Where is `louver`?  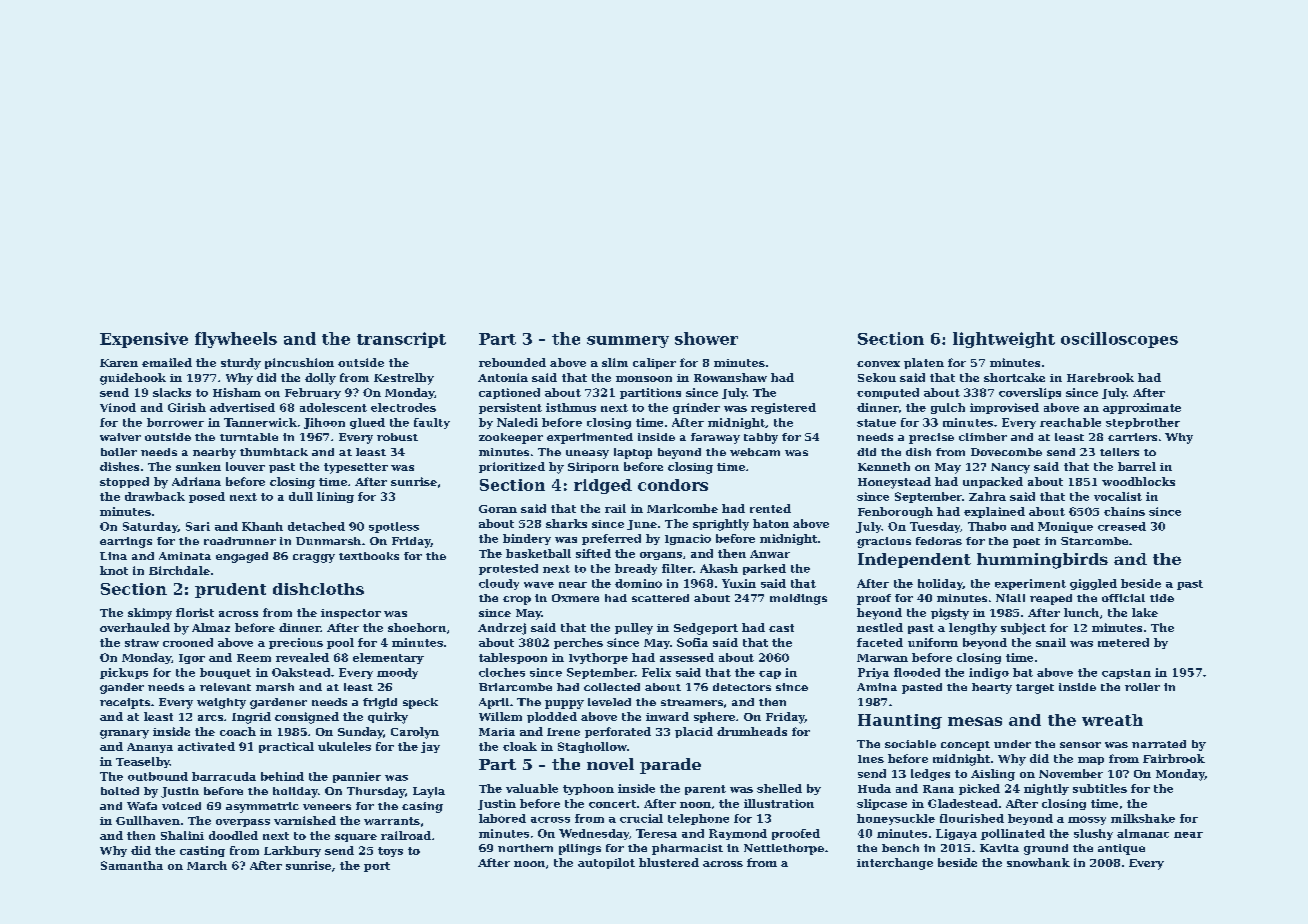
louver is located at coordinates (245, 466).
